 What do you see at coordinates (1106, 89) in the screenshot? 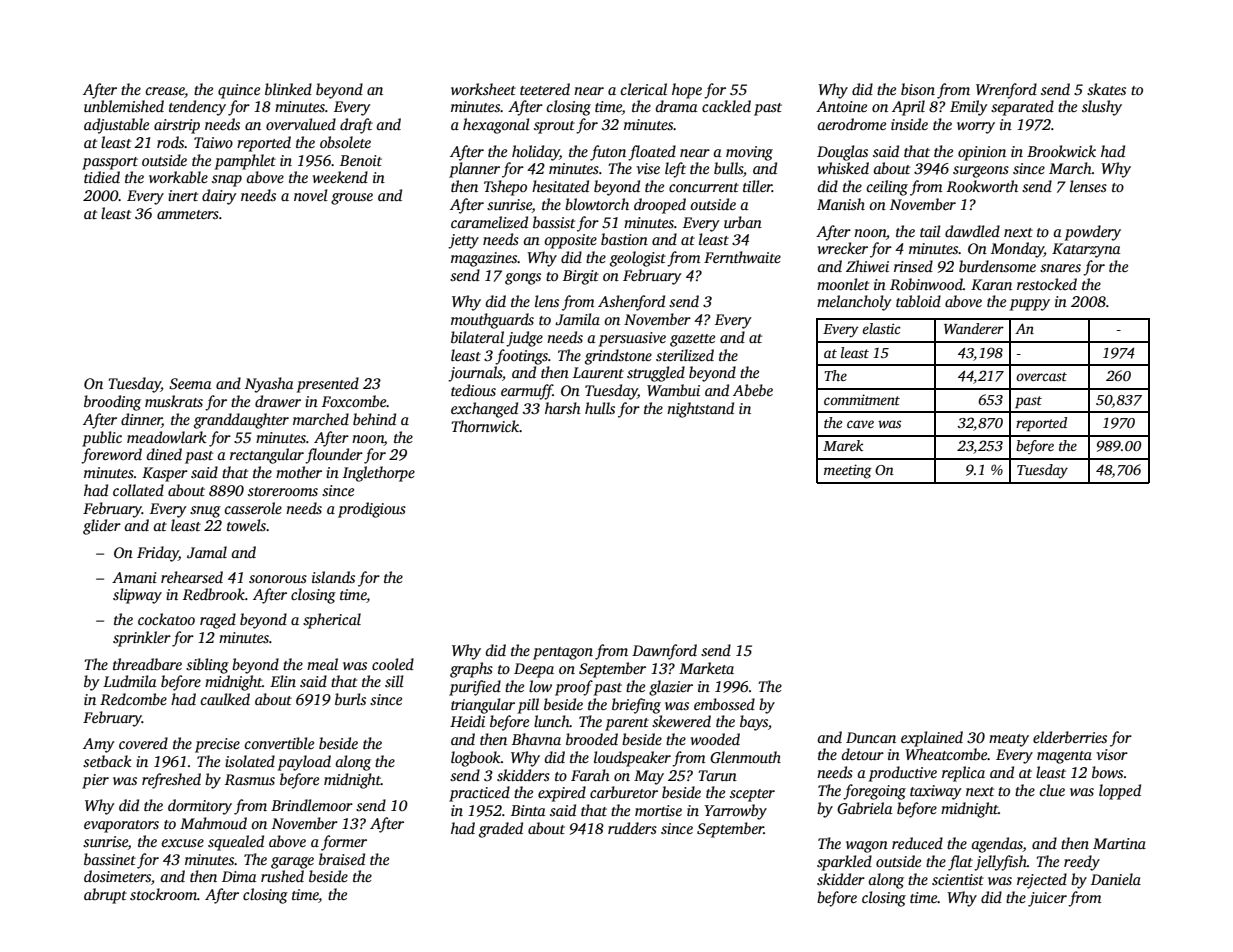
I see `skates` at bounding box center [1106, 89].
